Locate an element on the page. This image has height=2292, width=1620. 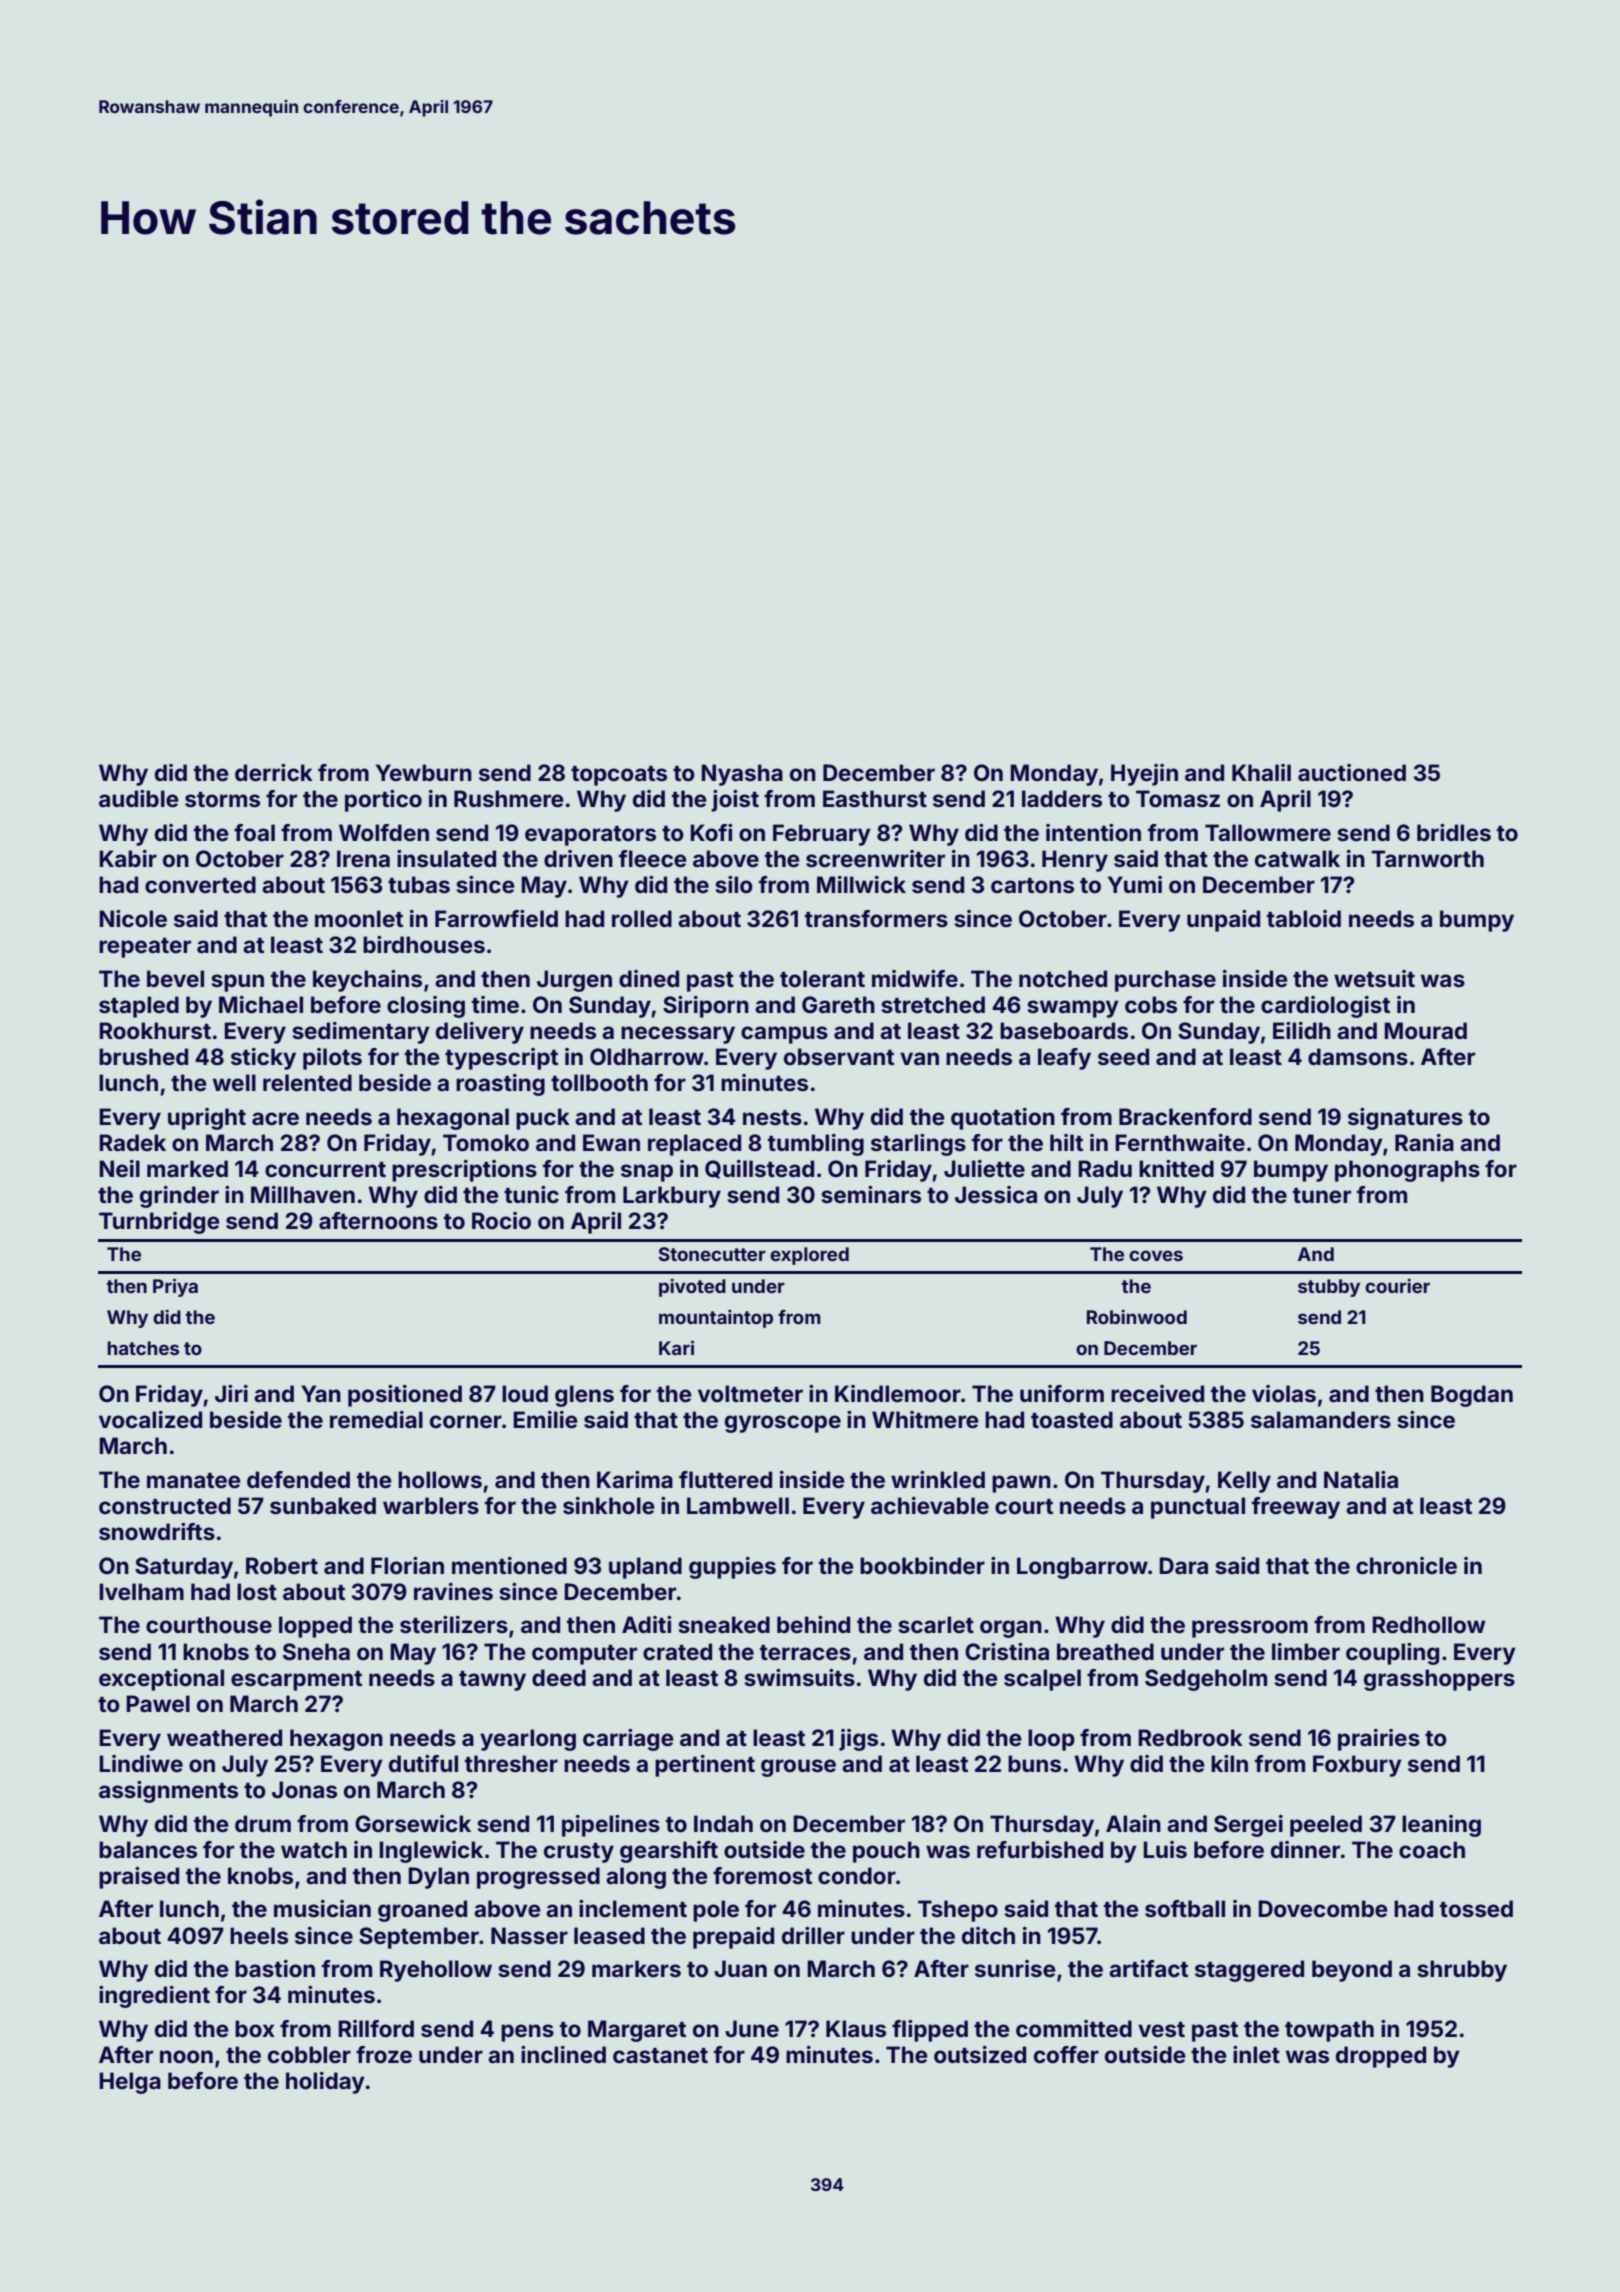
chronicle is located at coordinates (1406, 1566).
